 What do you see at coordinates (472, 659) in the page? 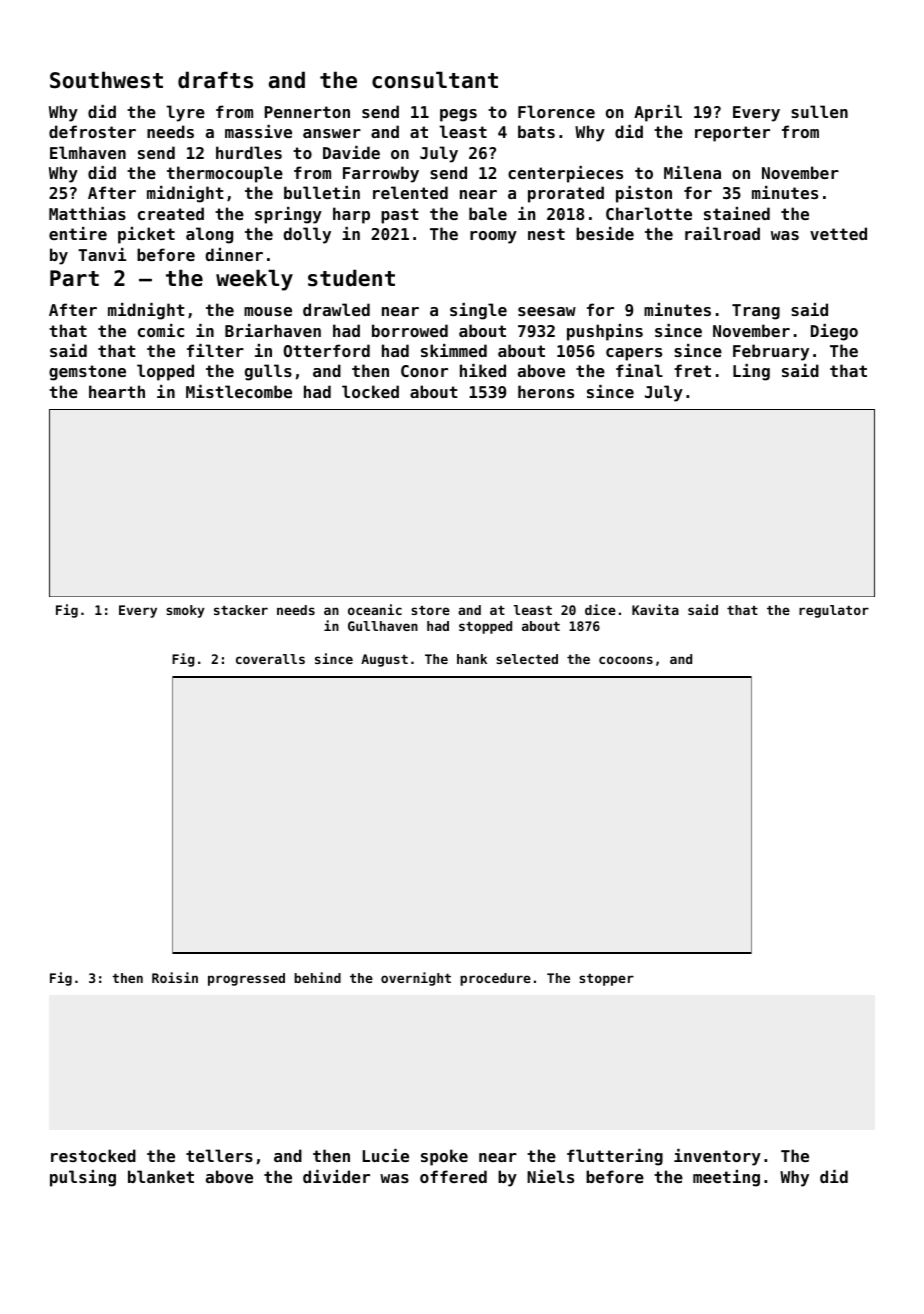
I see `hank` at bounding box center [472, 659].
